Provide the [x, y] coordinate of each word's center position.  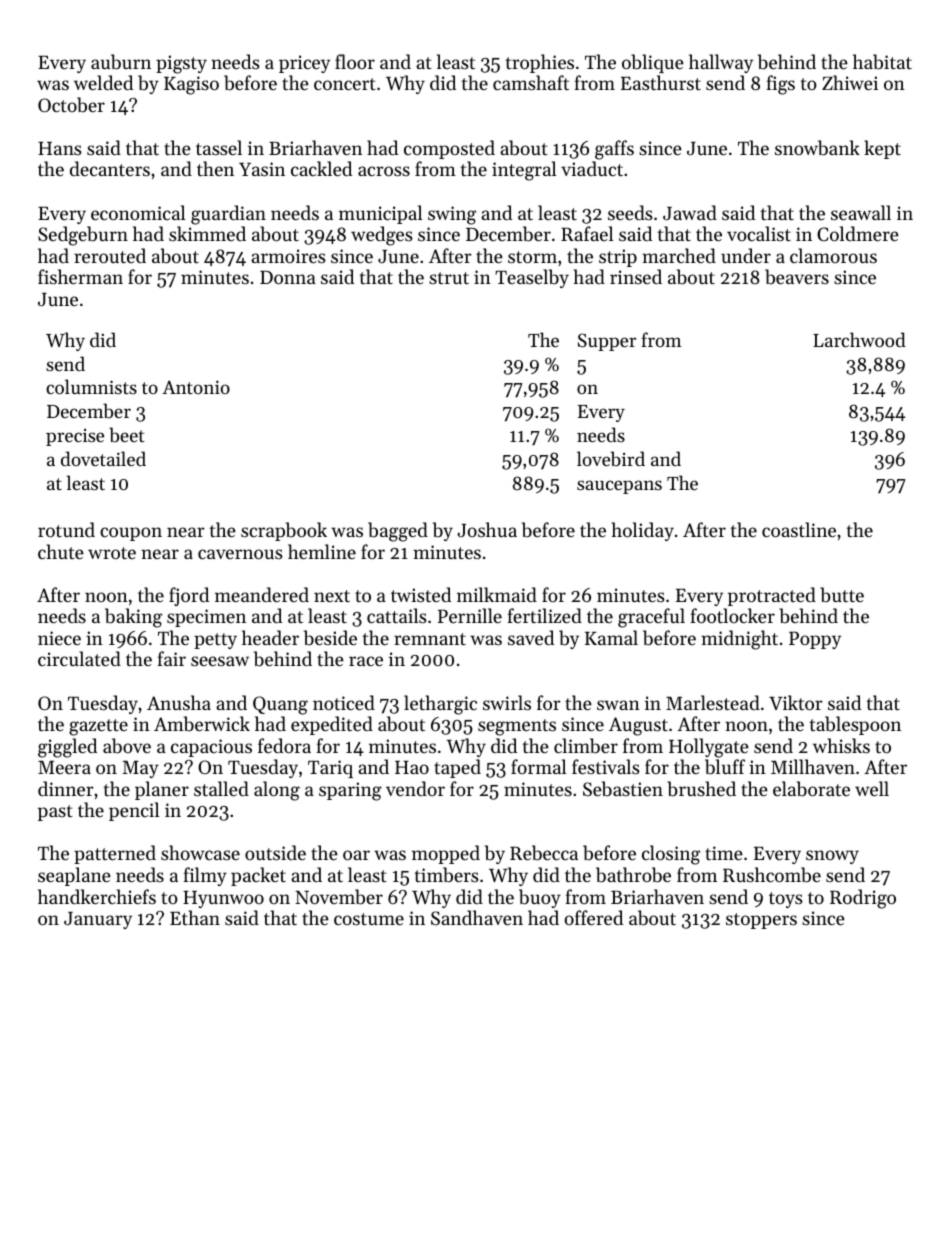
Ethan [195, 917]
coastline [799, 529]
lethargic [440, 705]
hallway [721, 63]
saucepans [619, 487]
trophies [540, 63]
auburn [121, 62]
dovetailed [103, 458]
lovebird [611, 458]
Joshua [487, 529]
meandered [262, 594]
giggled [67, 748]
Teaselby [532, 278]
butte [842, 594]
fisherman [80, 276]
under [746, 255]
